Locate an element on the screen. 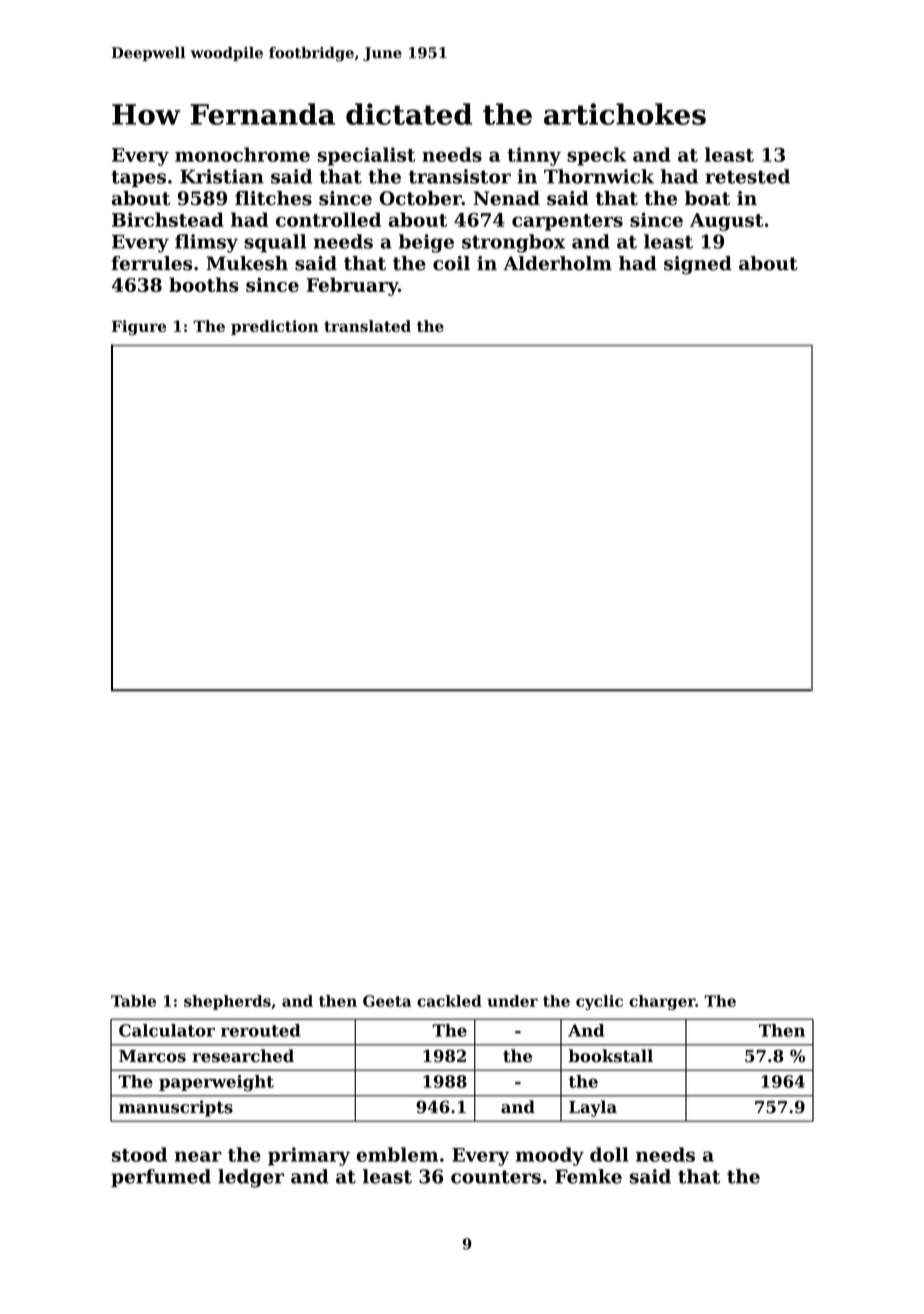 The width and height of the screenshot is (924, 1314). manuscripts is located at coordinates (176, 1108).
